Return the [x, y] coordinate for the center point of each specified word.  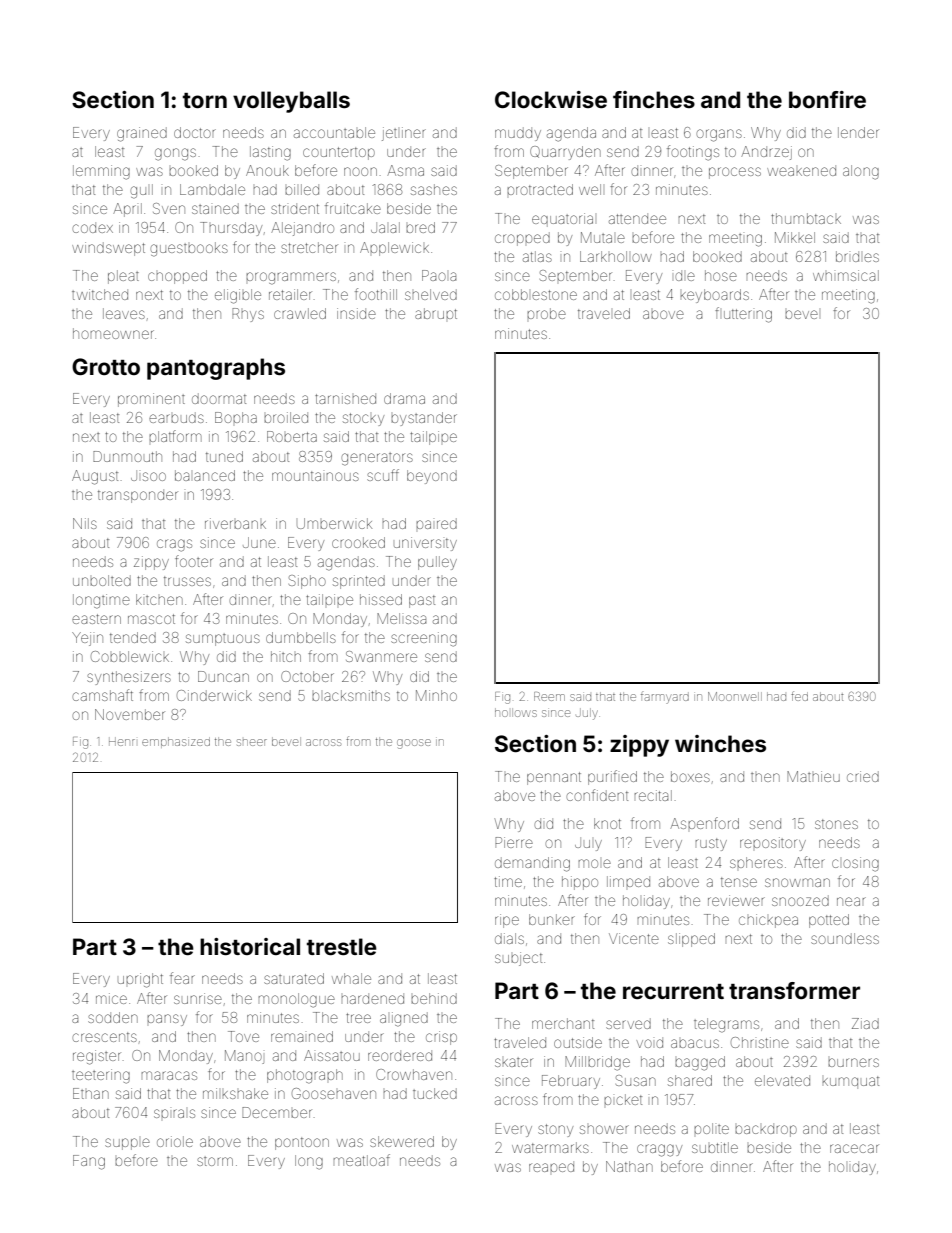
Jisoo [148, 475]
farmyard [665, 697]
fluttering [743, 315]
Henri [122, 741]
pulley [437, 563]
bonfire [827, 99]
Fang [89, 1162]
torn [205, 100]
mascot [151, 619]
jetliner [404, 134]
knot [607, 823]
